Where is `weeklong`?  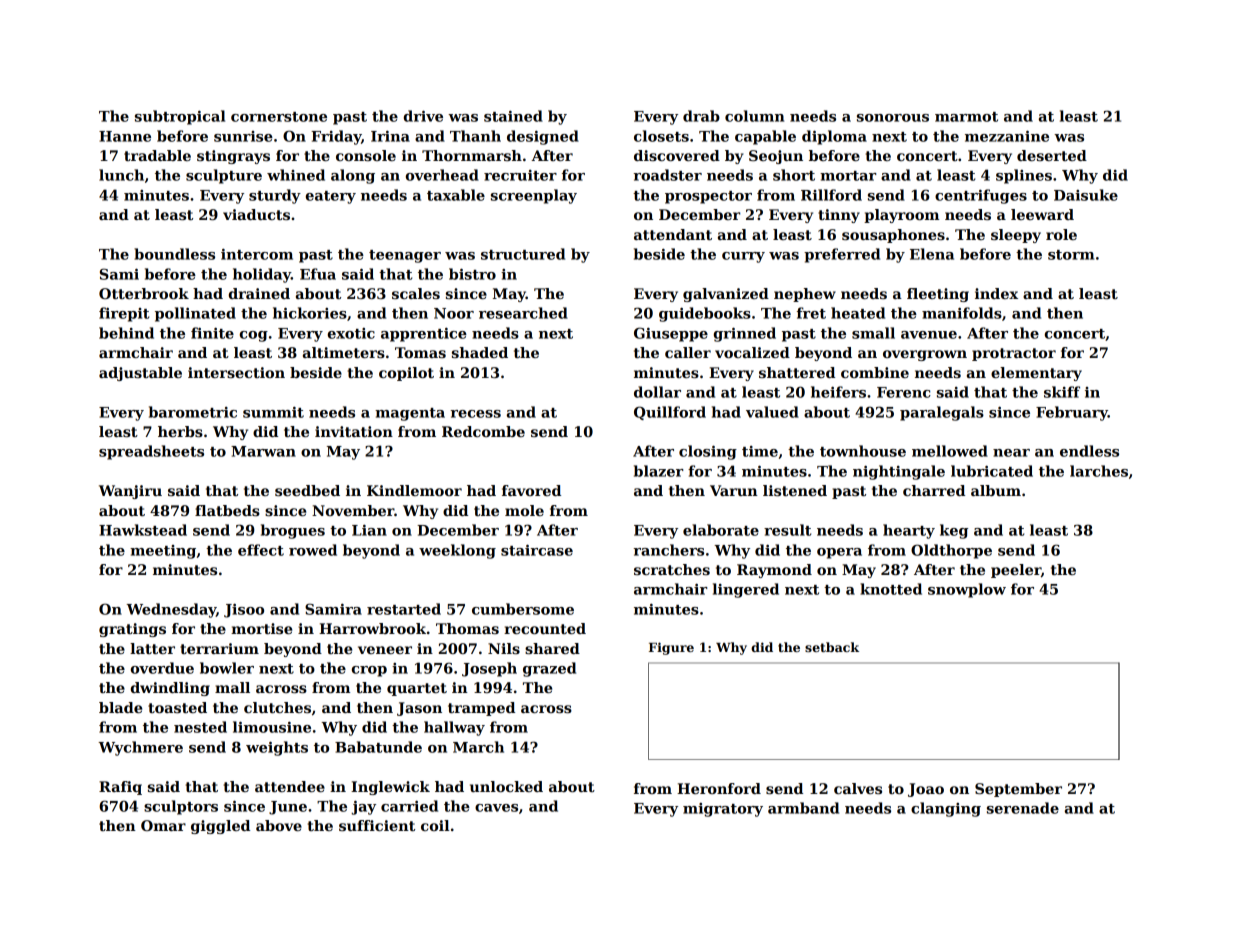 weeklong is located at coordinates (457, 551).
